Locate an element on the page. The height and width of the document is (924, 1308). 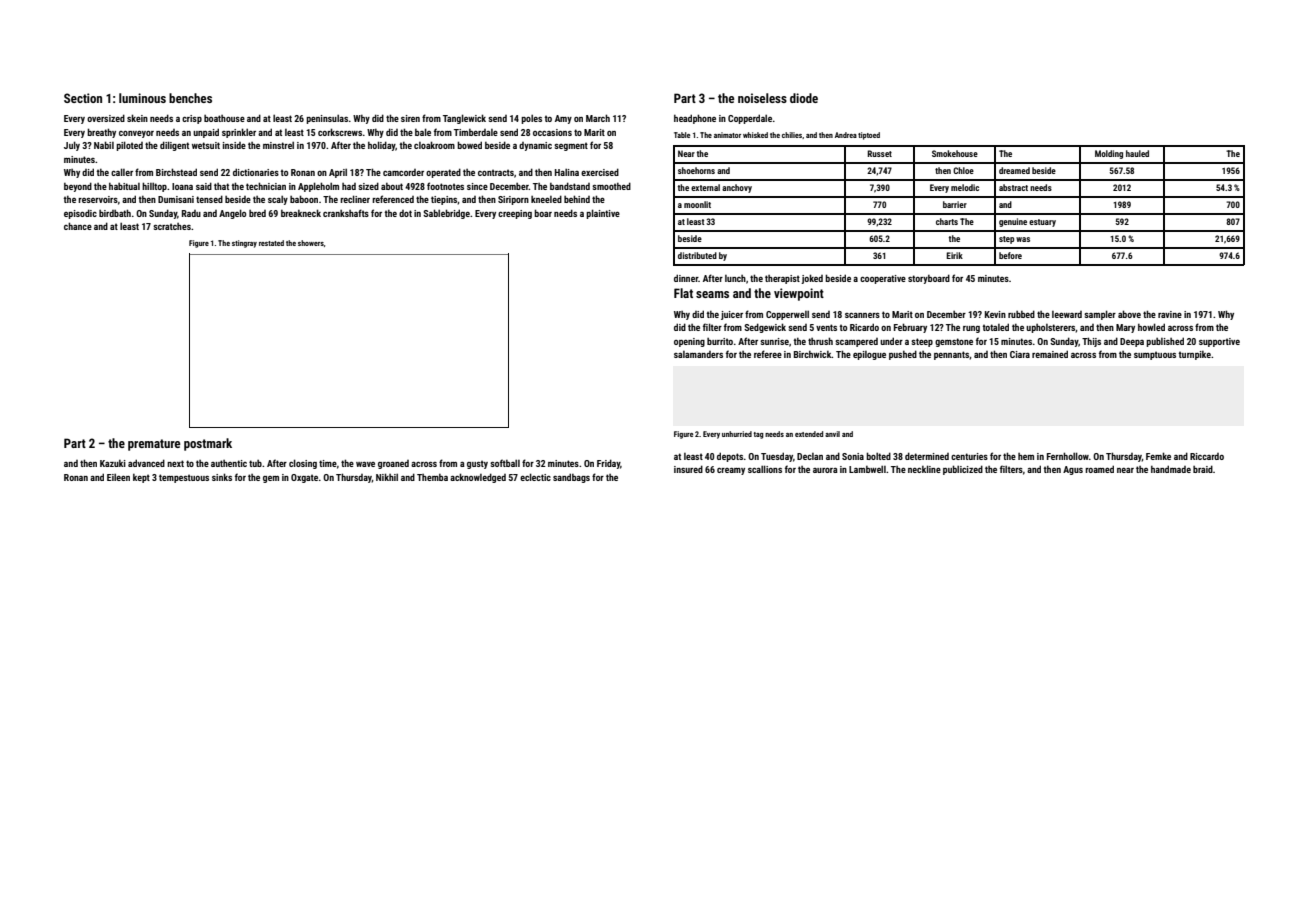
Eileen is located at coordinates (118, 477).
